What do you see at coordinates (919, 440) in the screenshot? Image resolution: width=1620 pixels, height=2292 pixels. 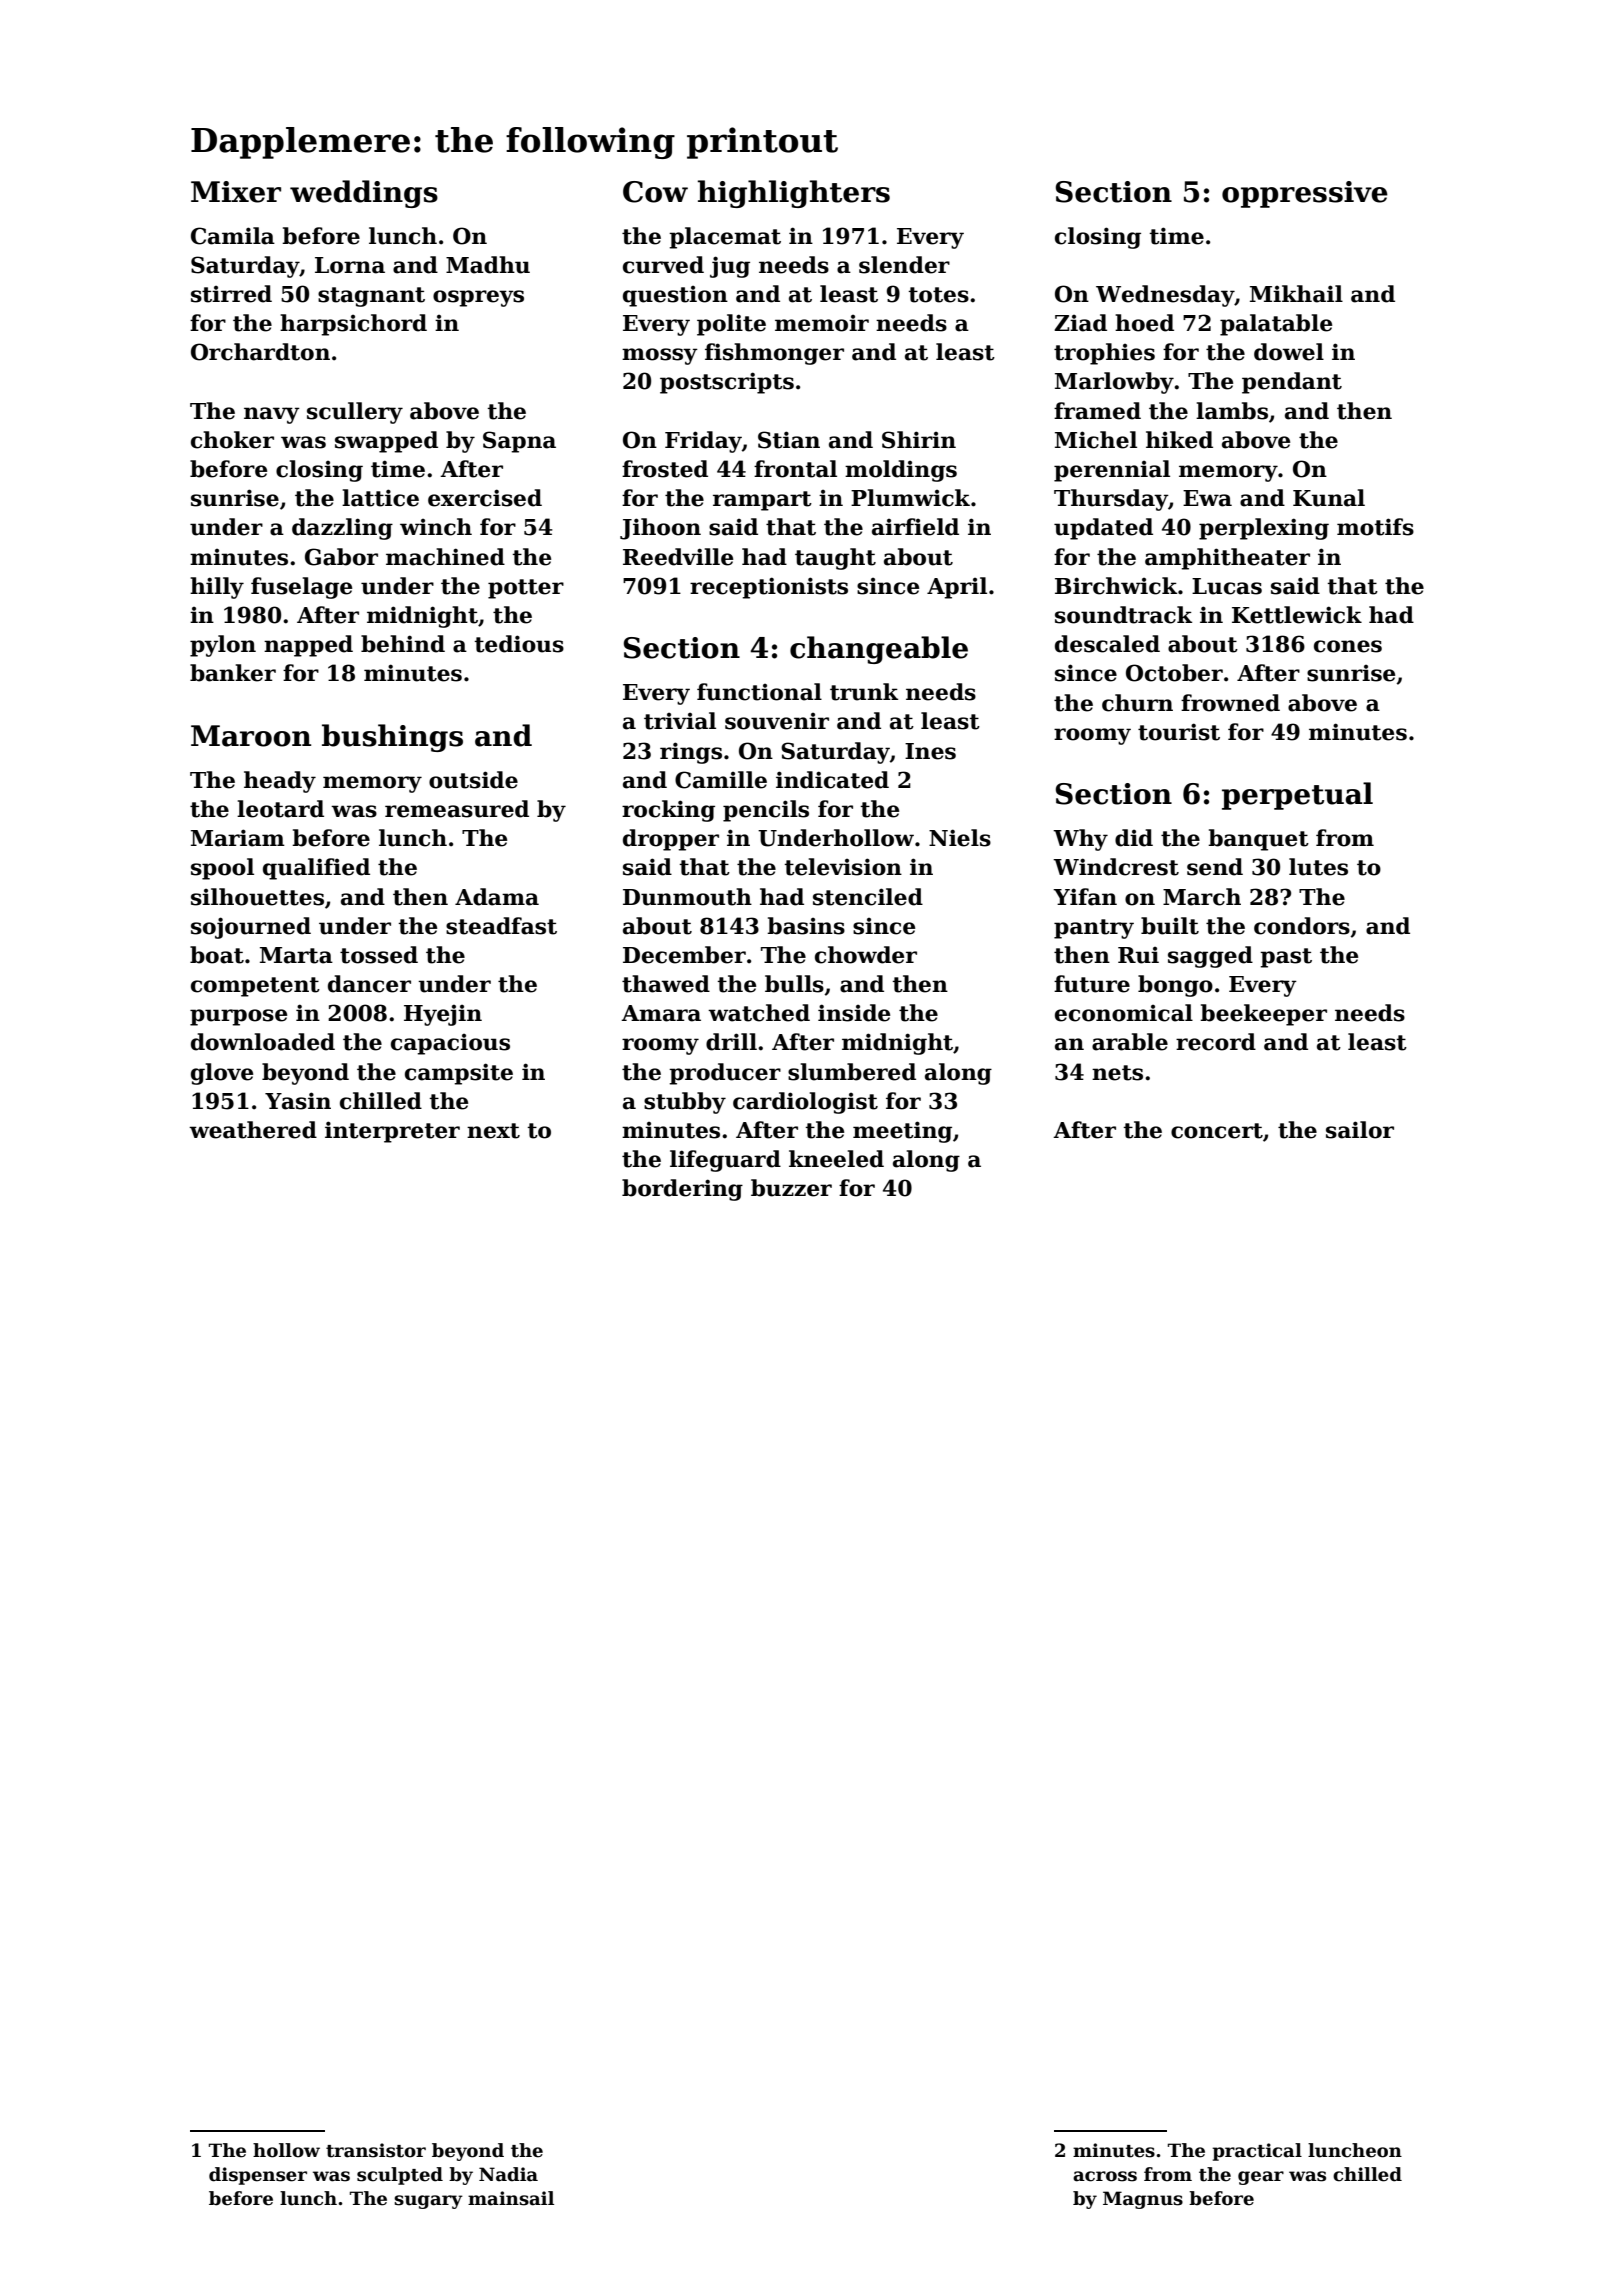 I see `Shirin` at bounding box center [919, 440].
